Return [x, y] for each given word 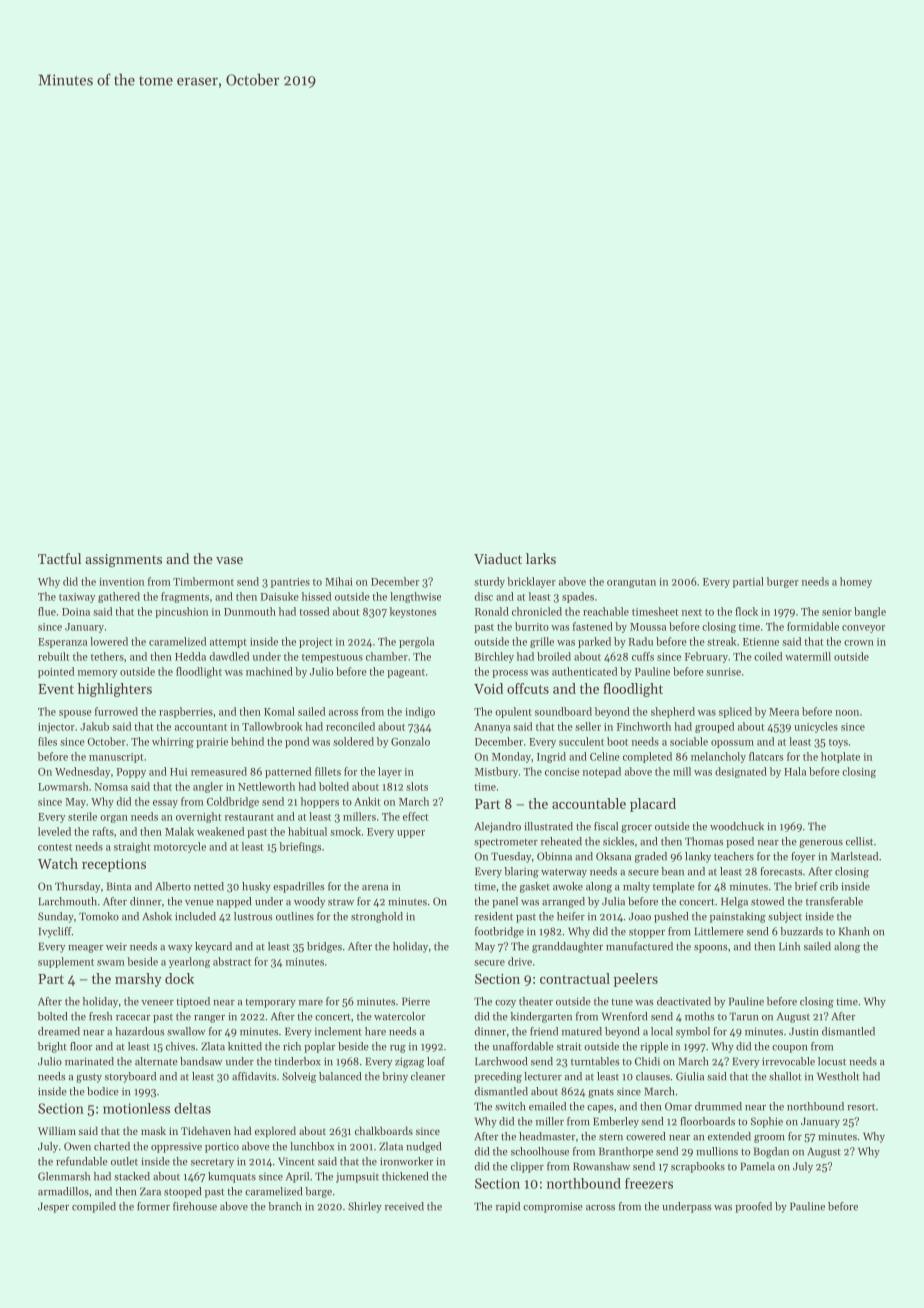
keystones [413, 612]
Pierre [416, 1001]
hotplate [840, 757]
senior [837, 612]
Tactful [59, 558]
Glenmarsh [64, 1176]
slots [417, 786]
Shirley [365, 1207]
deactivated [684, 1001]
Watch [58, 863]
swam [111, 963]
